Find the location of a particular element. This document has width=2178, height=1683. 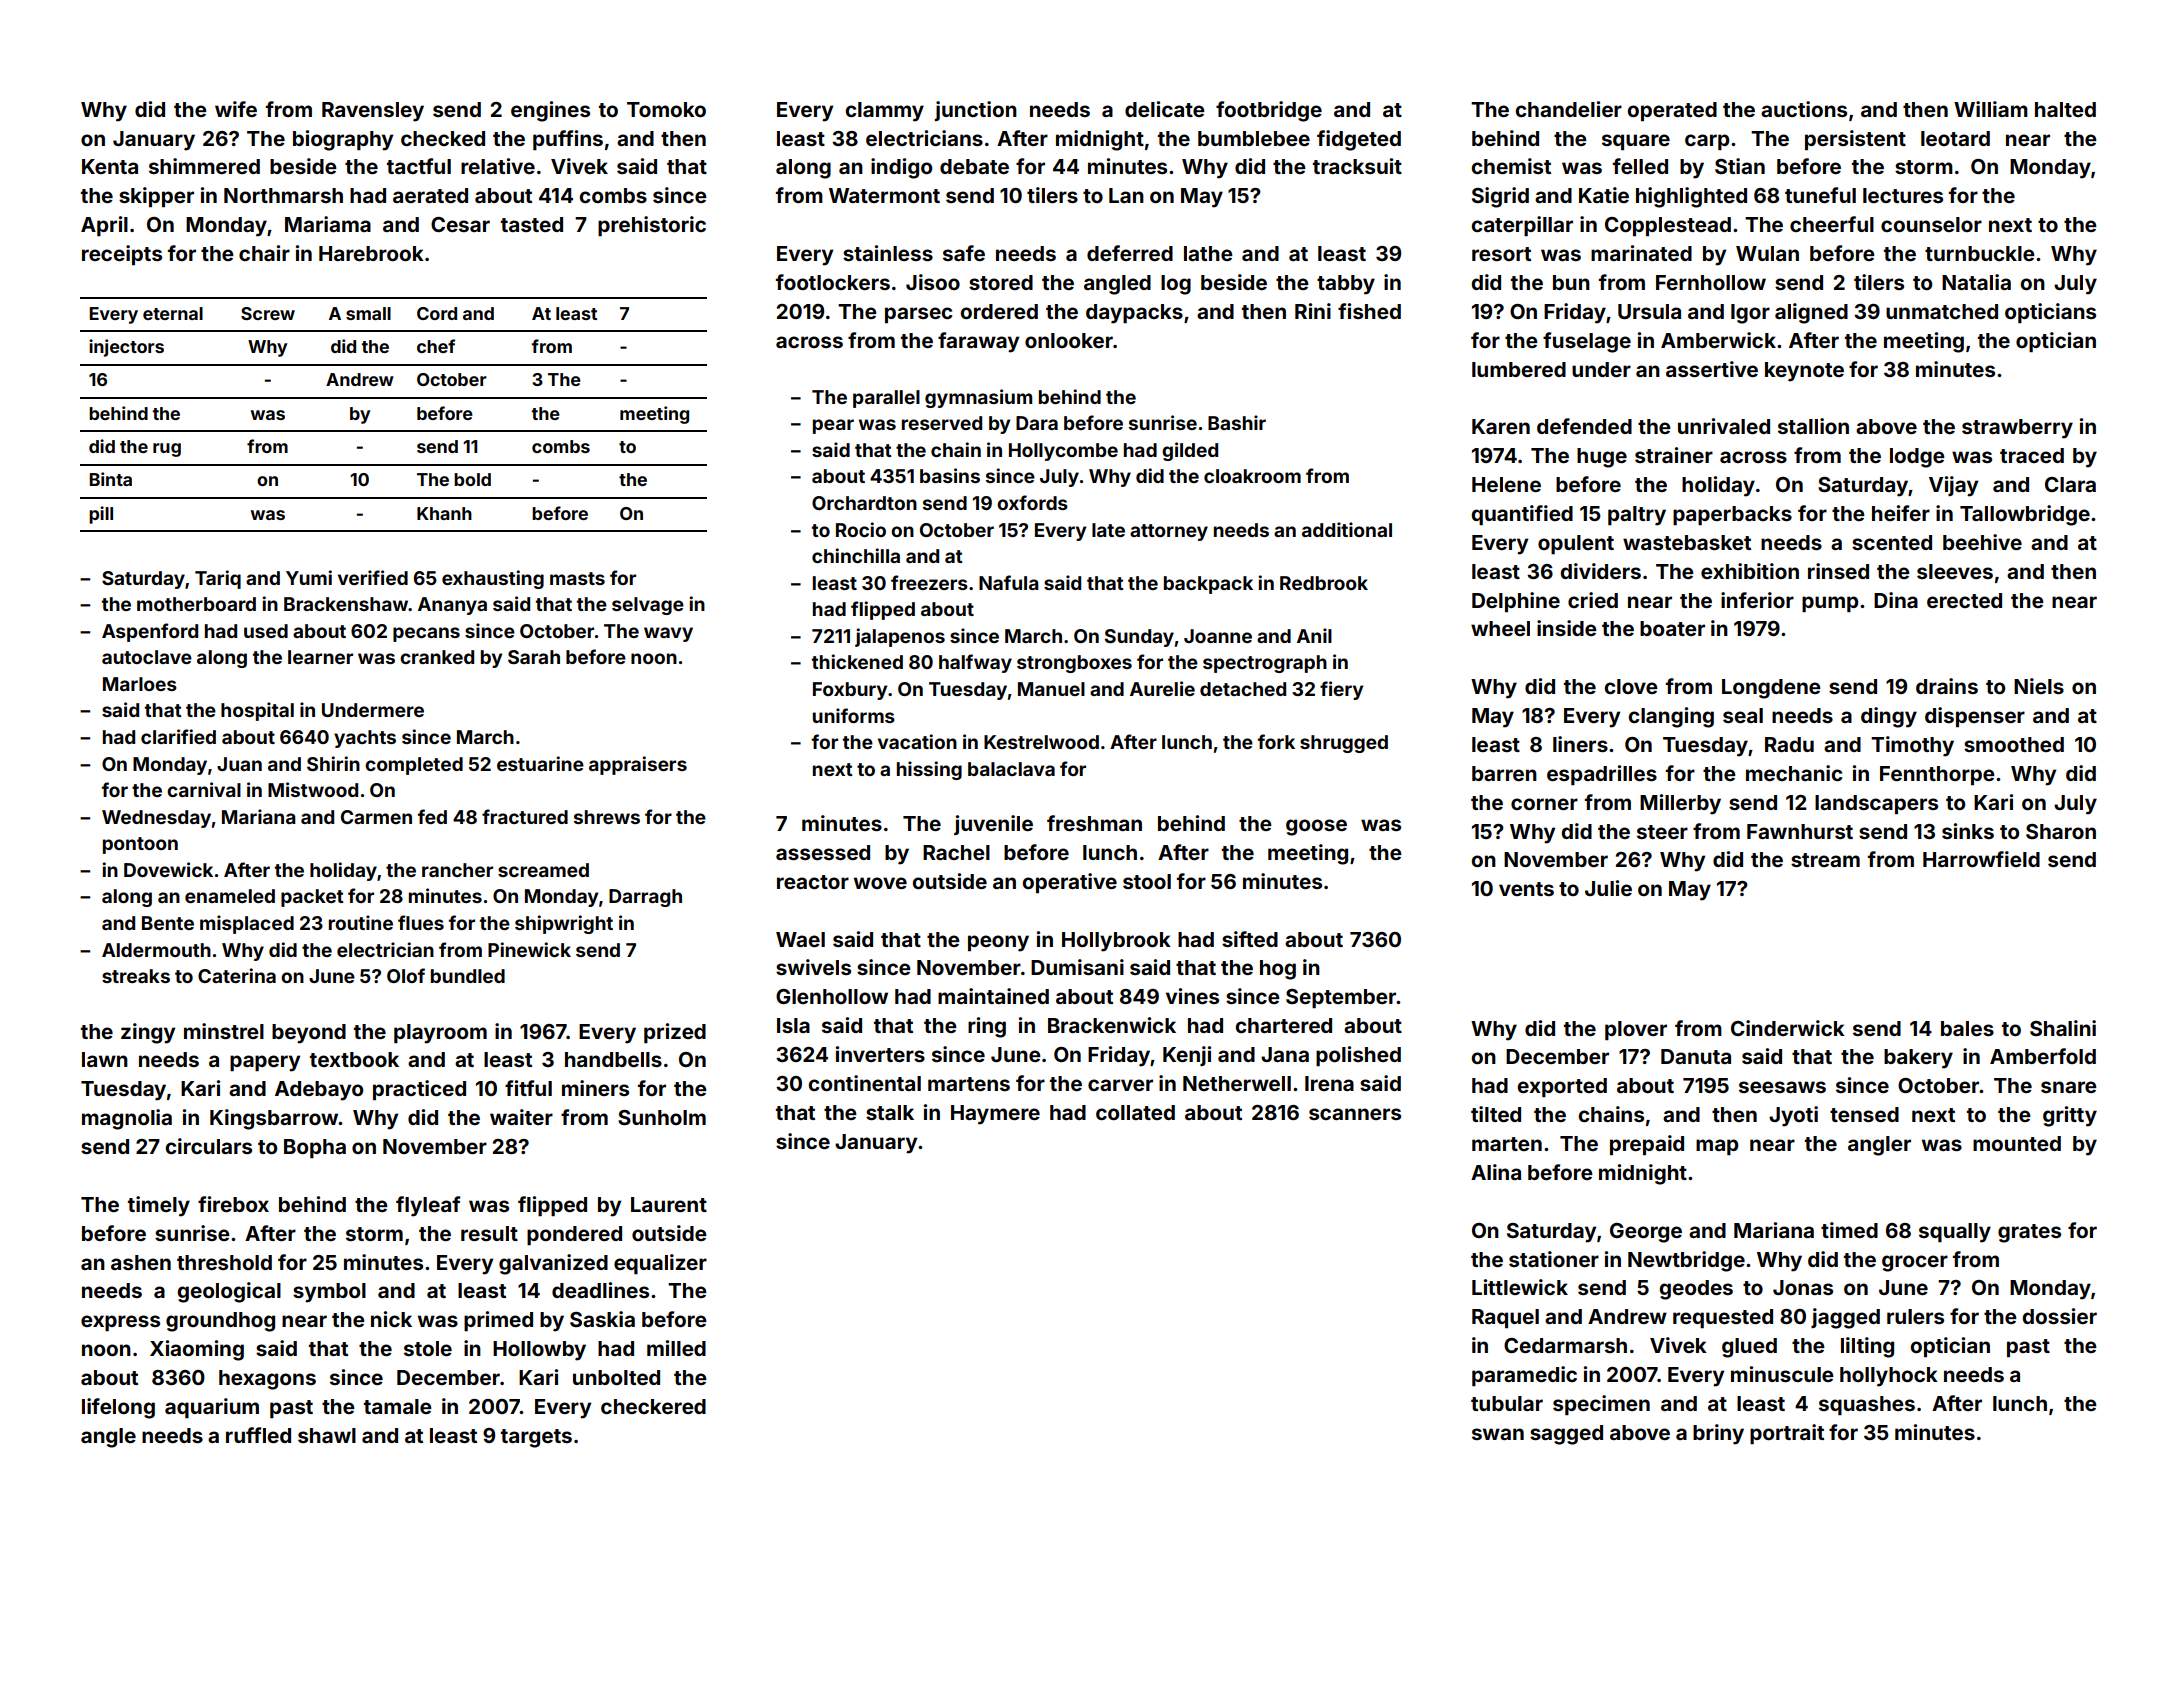

Haymere is located at coordinates (995, 1115).
